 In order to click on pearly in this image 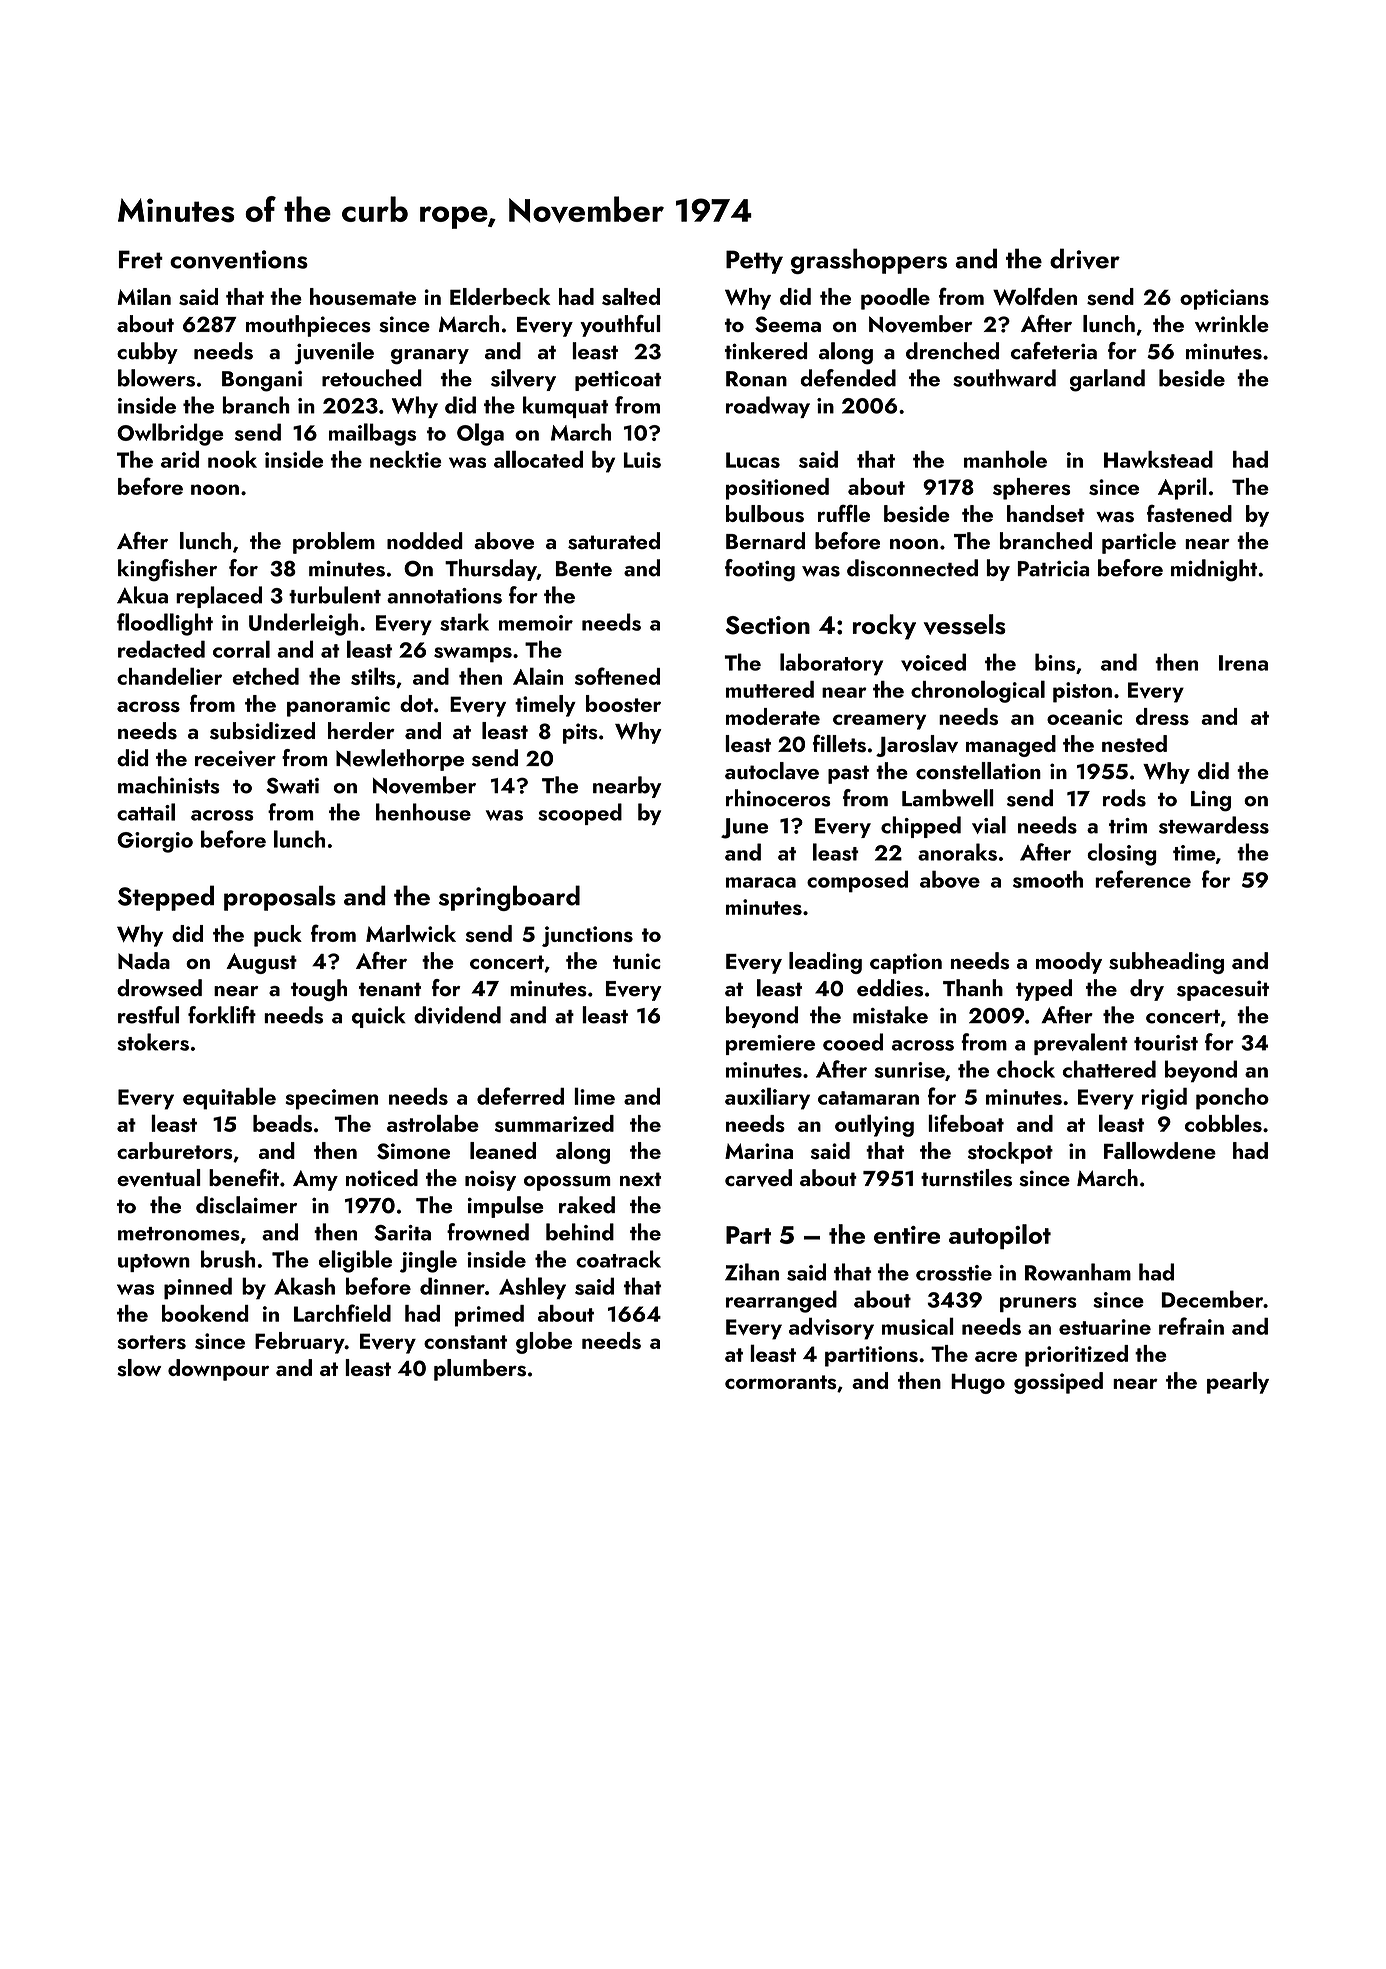, I will do `click(1238, 1383)`.
